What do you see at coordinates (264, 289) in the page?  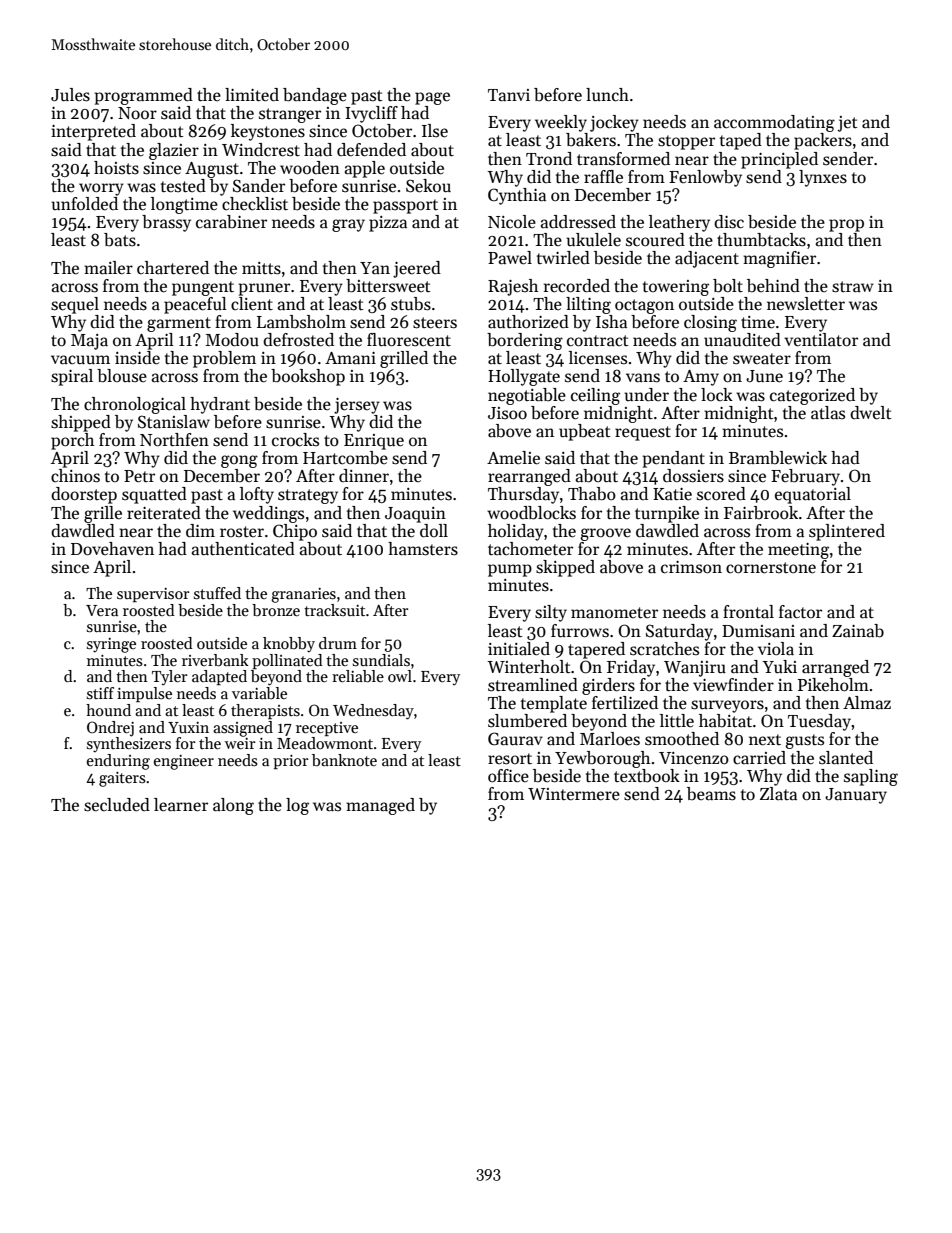 I see `pruner` at bounding box center [264, 289].
